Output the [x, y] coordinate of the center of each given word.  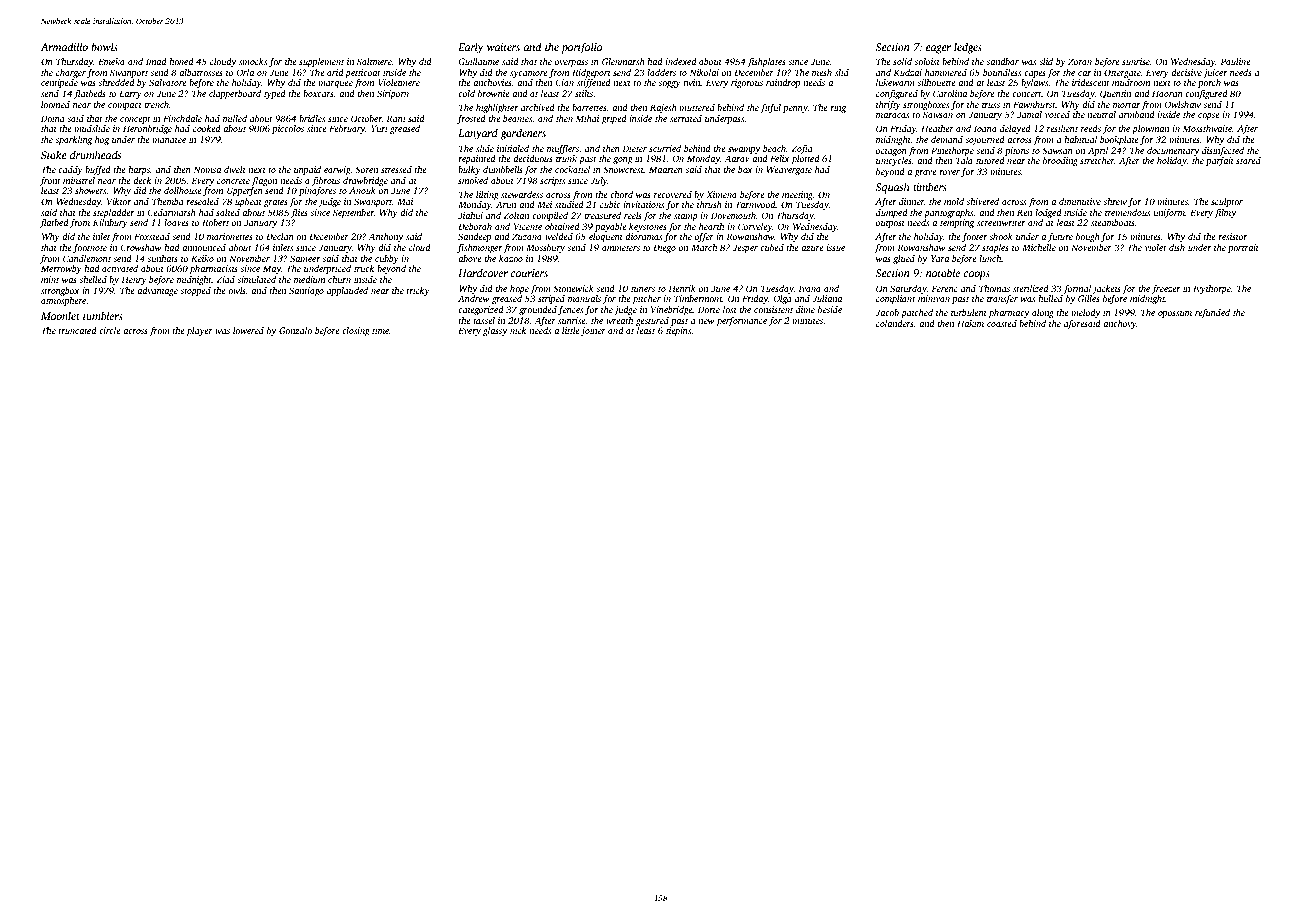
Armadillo [64, 46]
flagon [264, 181]
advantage [157, 291]
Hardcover [483, 272]
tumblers [103, 315]
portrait [1243, 248]
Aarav [737, 158]
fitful [770, 108]
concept [135, 120]
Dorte [709, 309]
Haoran [1167, 93]
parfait [1220, 161]
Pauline [1235, 61]
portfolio [581, 48]
